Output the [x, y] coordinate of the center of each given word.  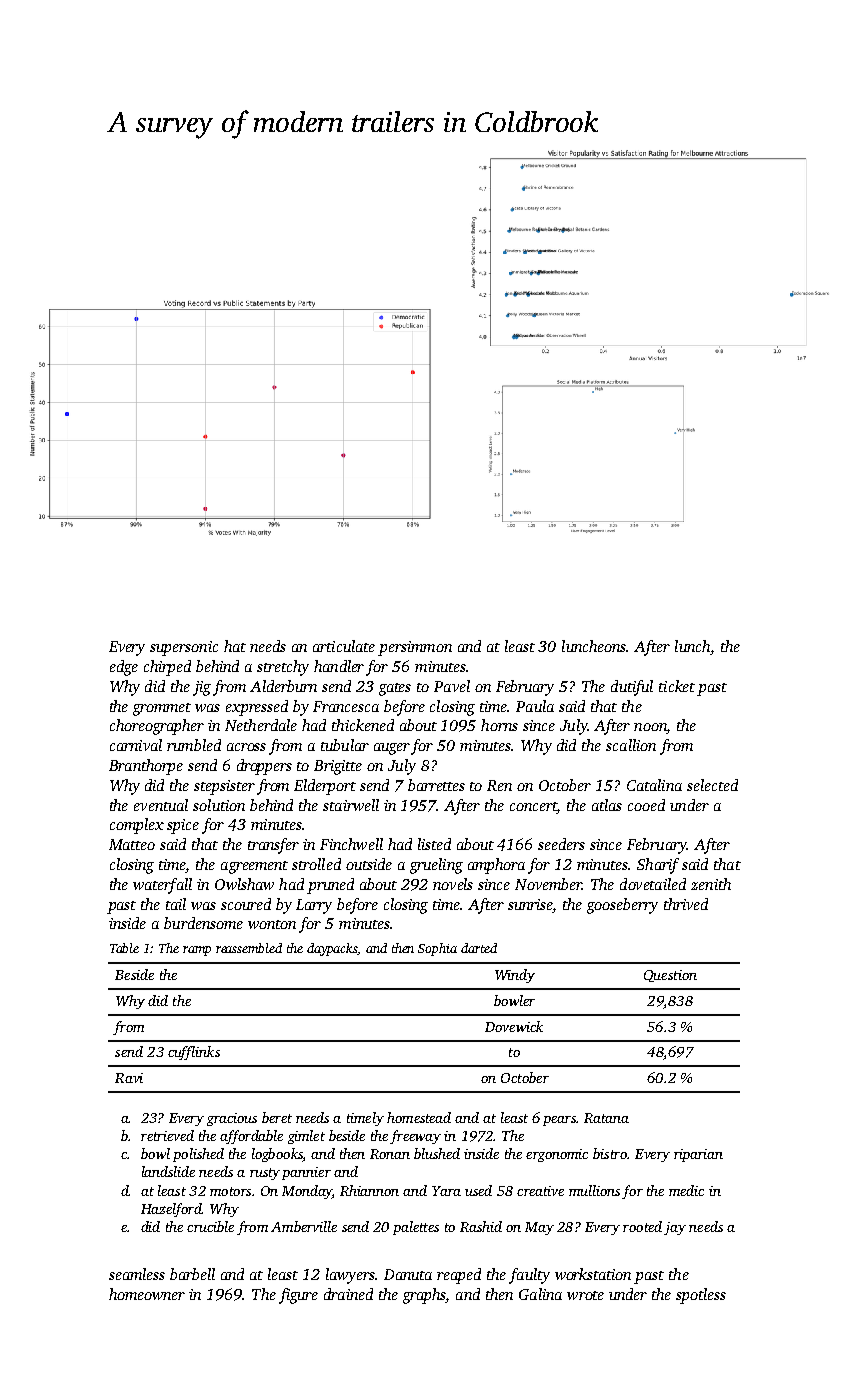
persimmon [415, 648]
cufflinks [194, 1053]
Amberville [304, 1226]
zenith [711, 884]
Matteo [132, 844]
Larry [314, 906]
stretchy [283, 668]
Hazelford [171, 1210]
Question [670, 976]
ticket [677, 686]
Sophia [437, 949]
